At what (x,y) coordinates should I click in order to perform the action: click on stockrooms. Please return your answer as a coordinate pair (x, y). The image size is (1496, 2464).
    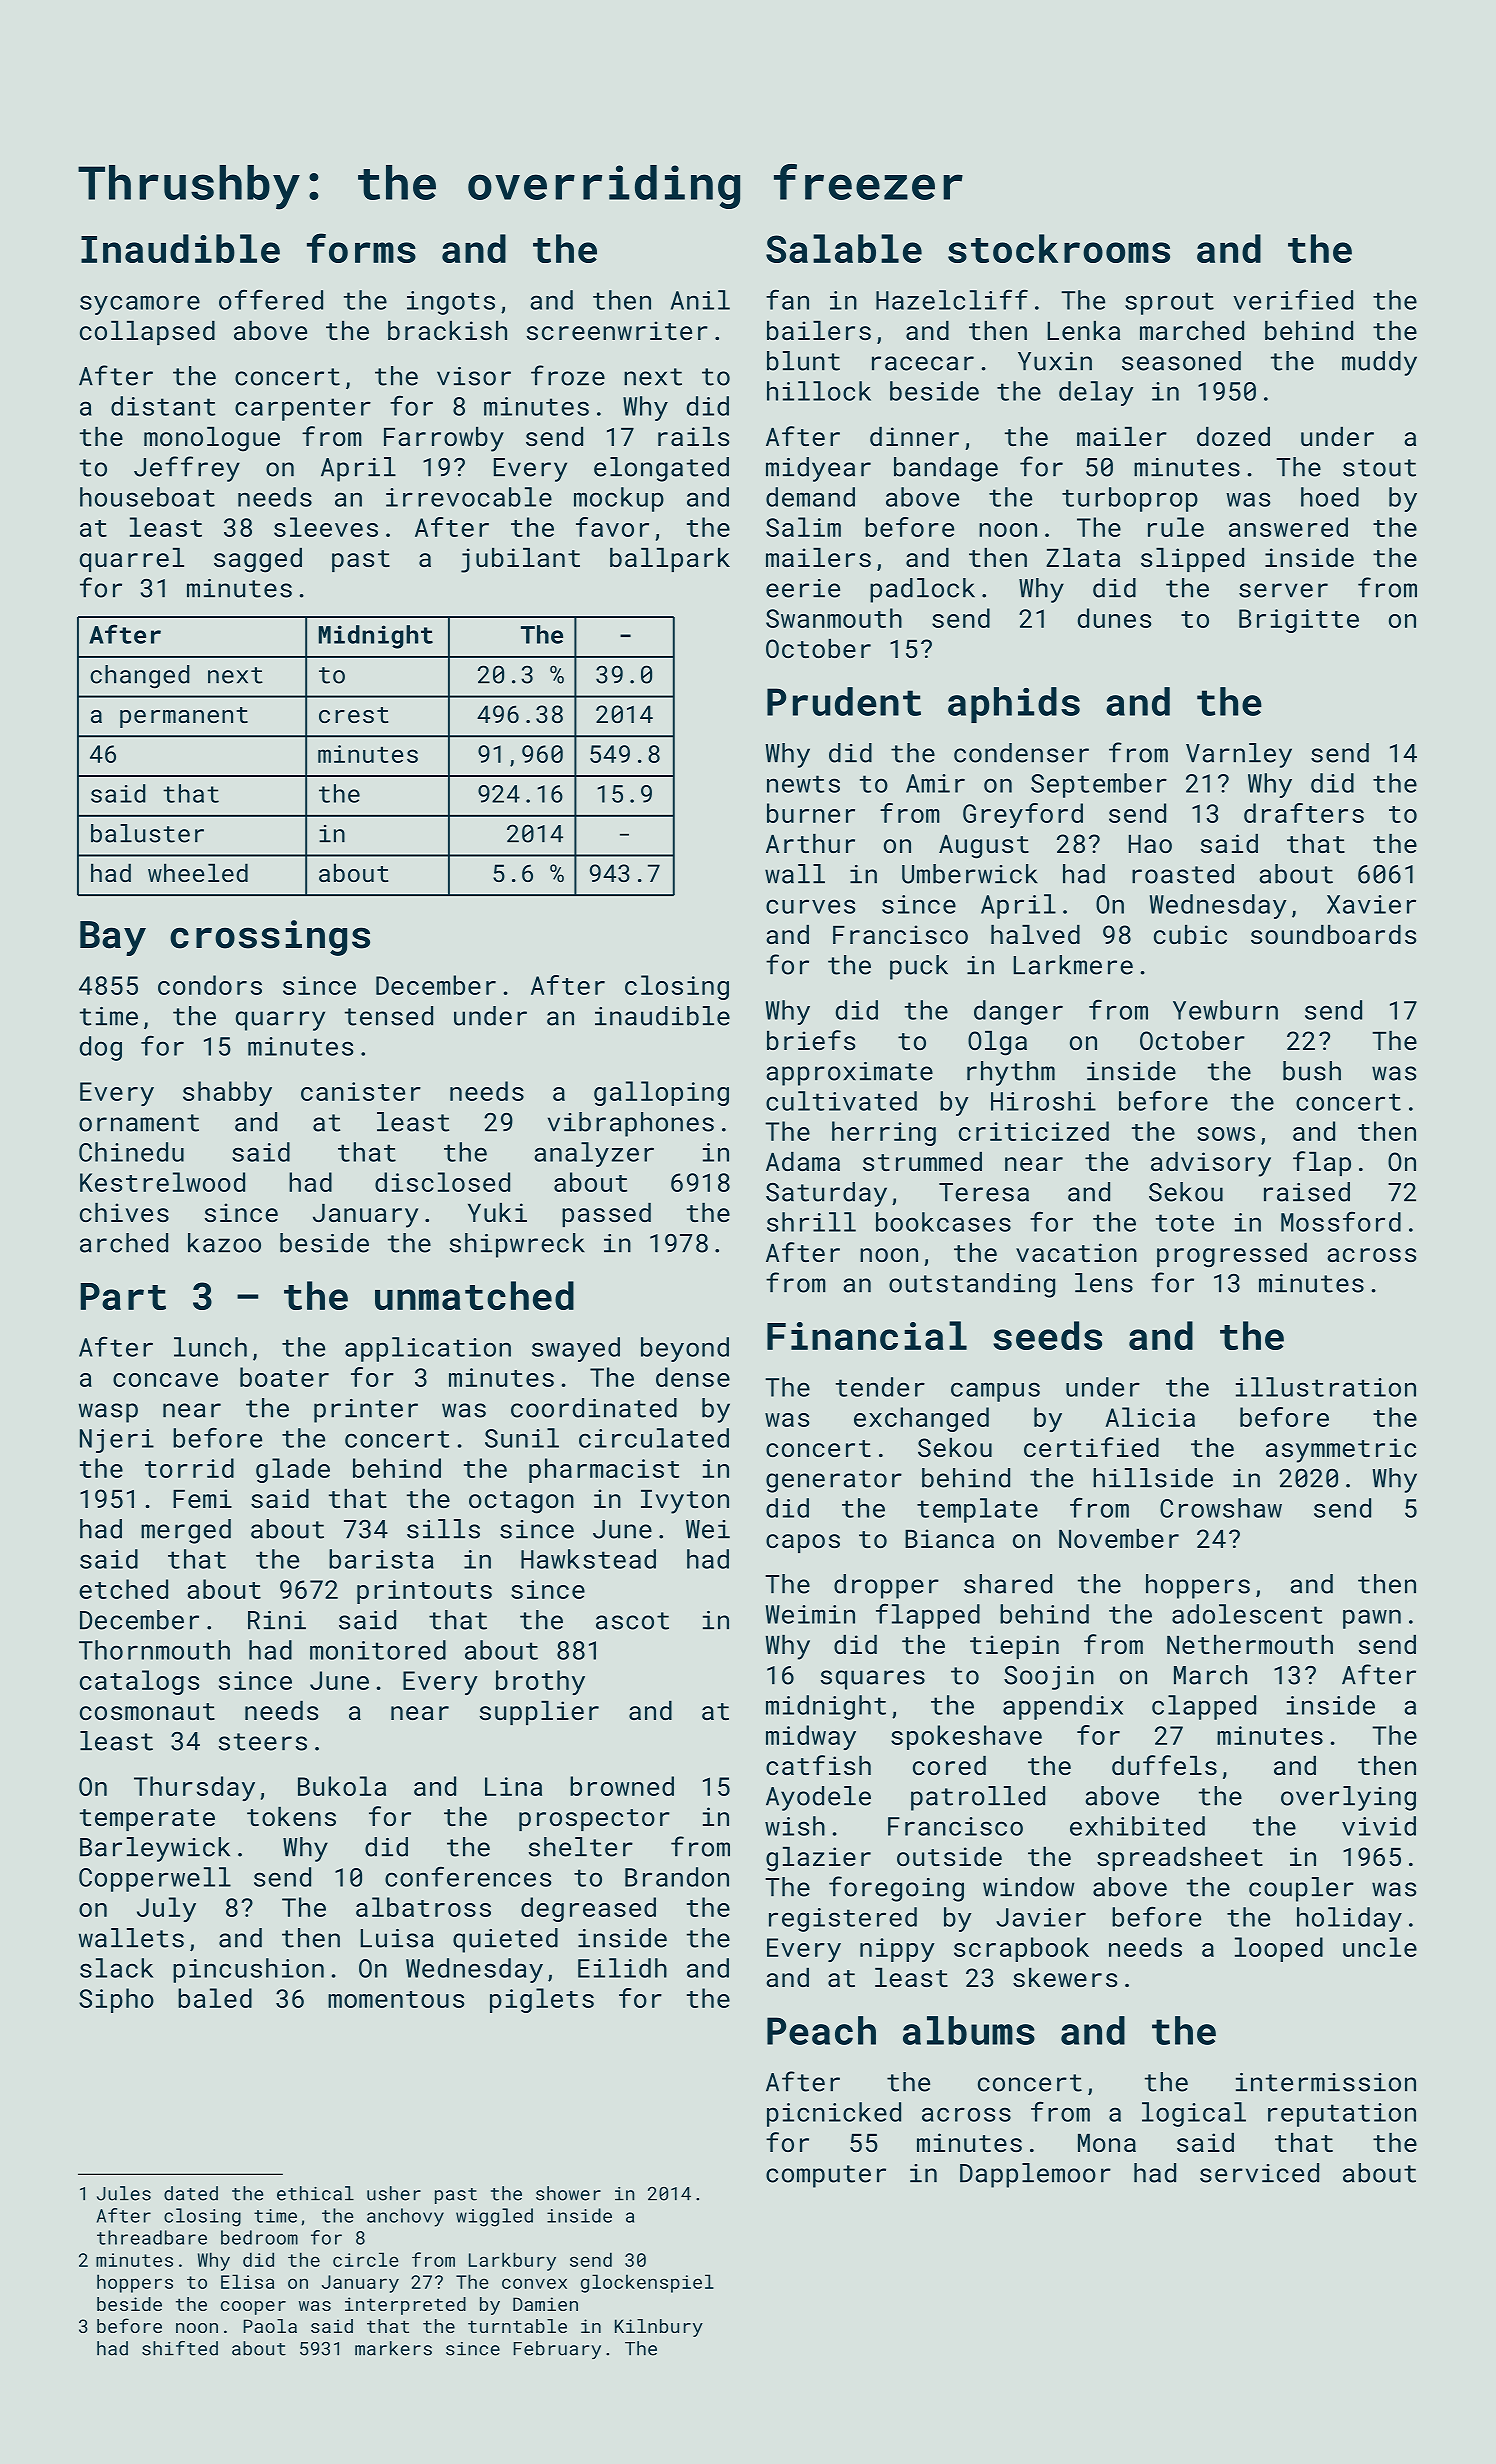
    Looking at the image, I should click on (1059, 248).
